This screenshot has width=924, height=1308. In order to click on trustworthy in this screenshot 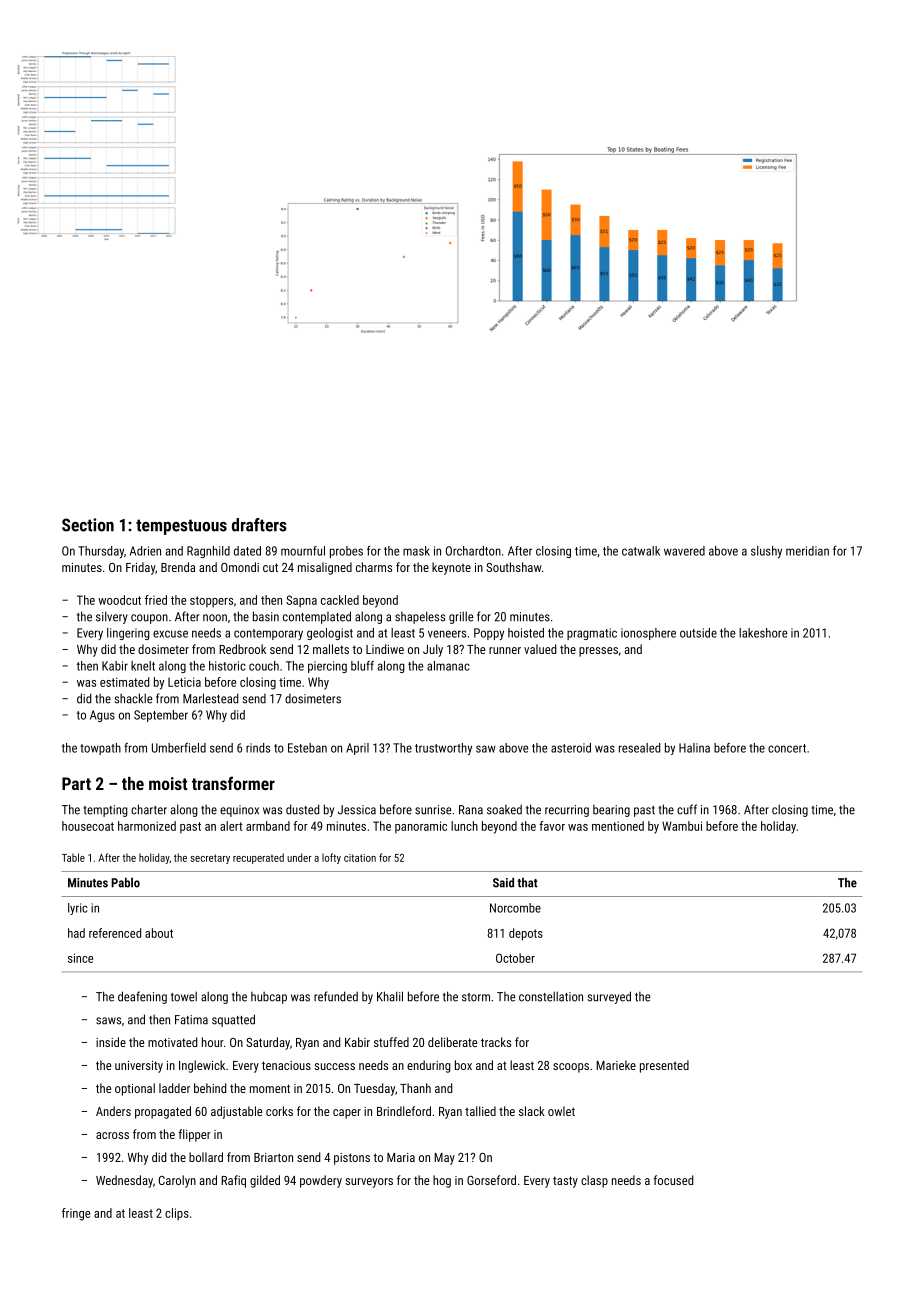, I will do `click(443, 749)`.
